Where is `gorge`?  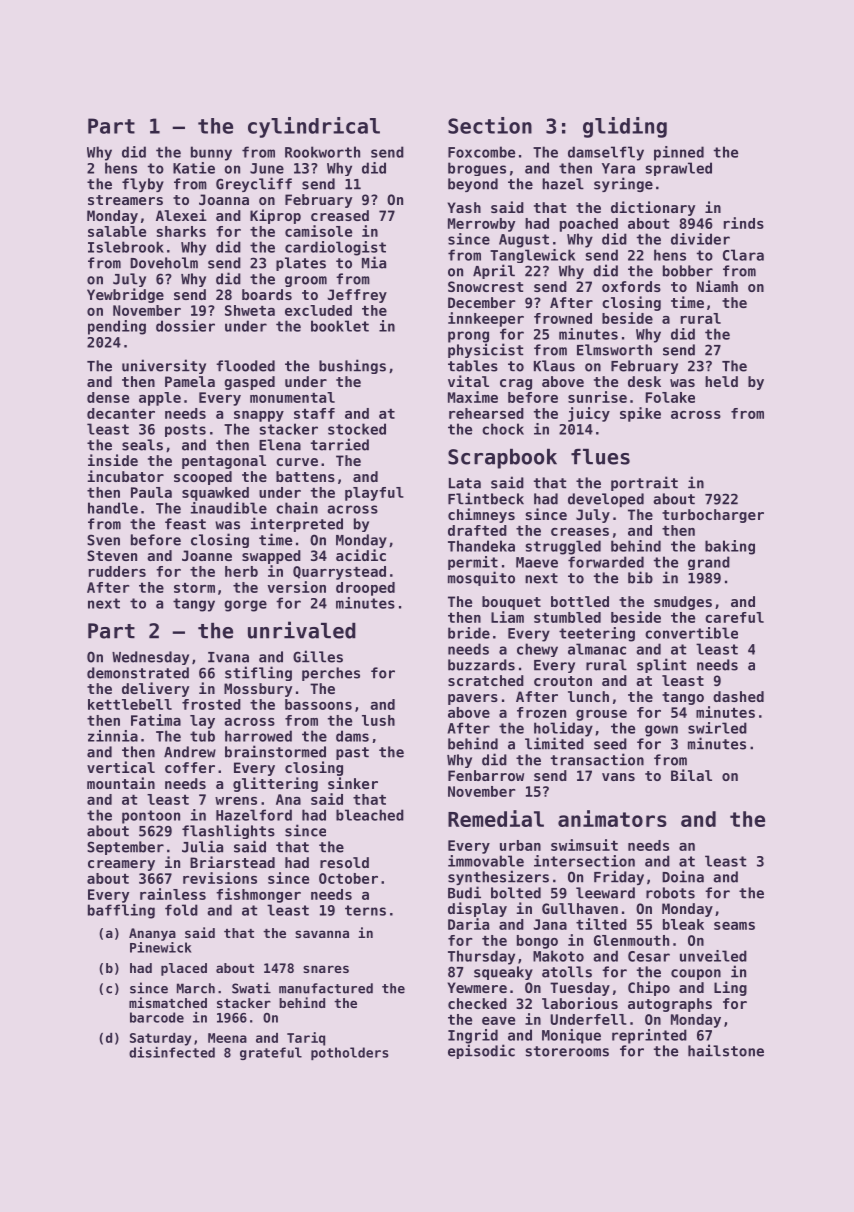 gorge is located at coordinates (245, 606).
